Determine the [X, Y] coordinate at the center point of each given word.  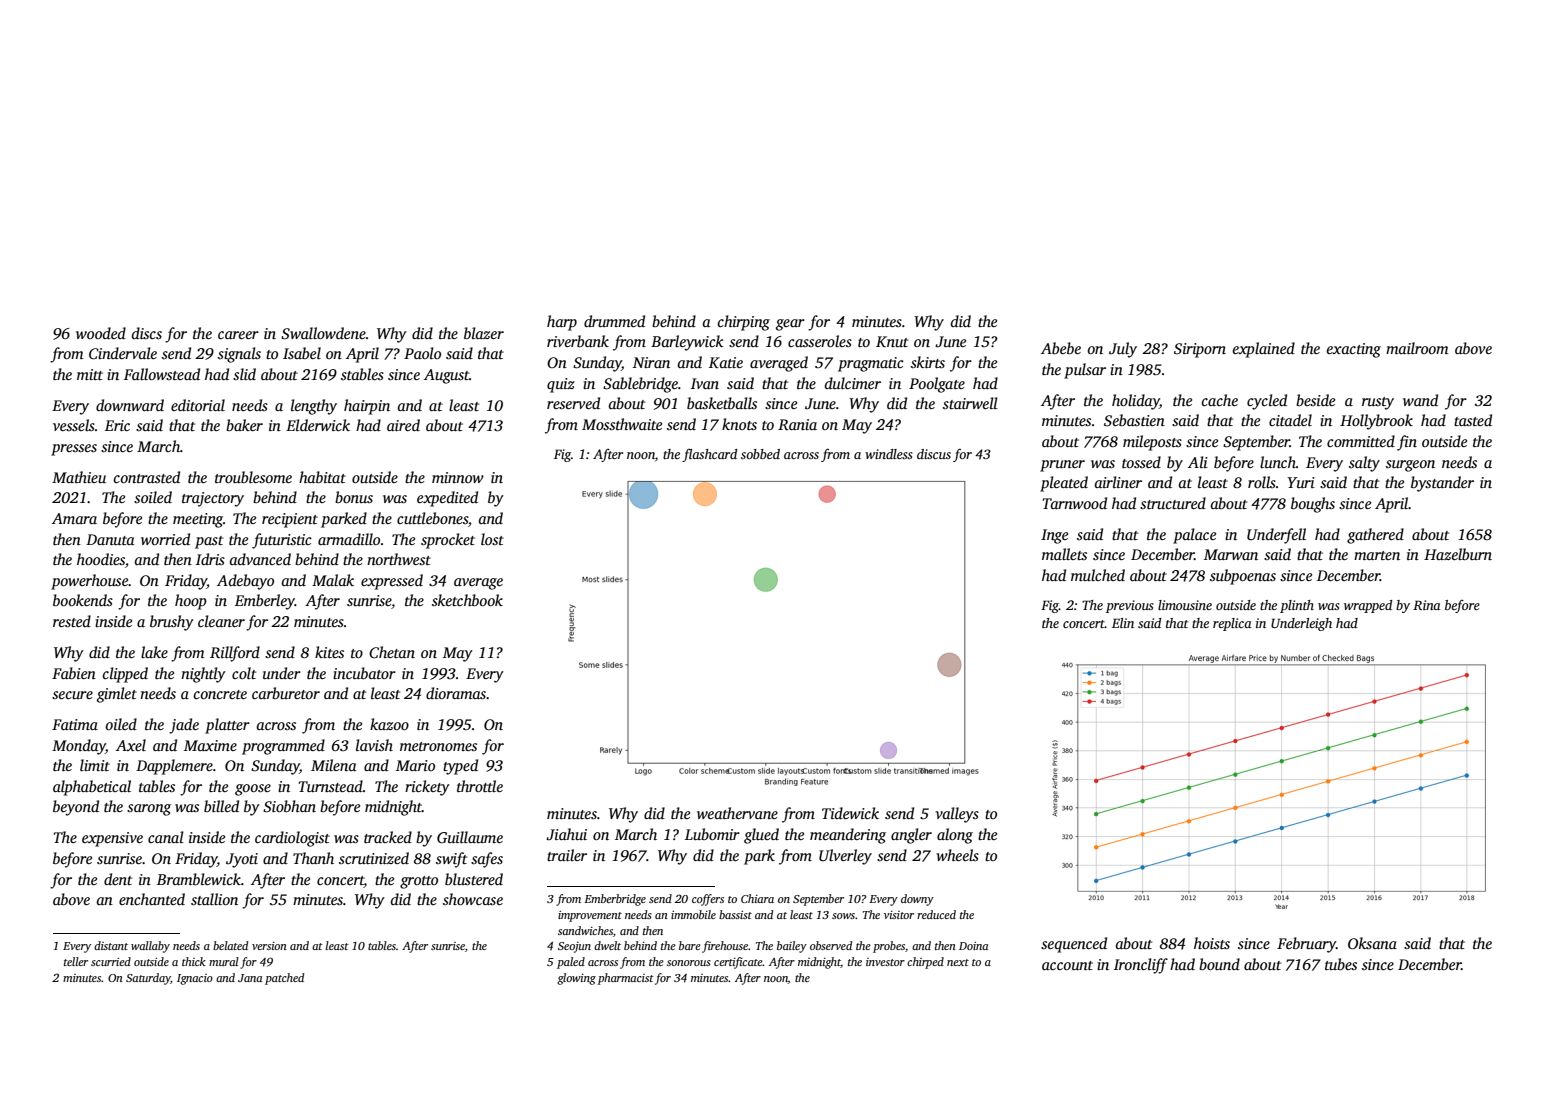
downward [130, 405]
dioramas [456, 693]
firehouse [725, 947]
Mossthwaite [622, 424]
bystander [1442, 484]
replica [1232, 624]
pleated [1064, 484]
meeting [198, 520]
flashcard [709, 455]
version [269, 946]
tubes [1341, 964]
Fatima [75, 724]
